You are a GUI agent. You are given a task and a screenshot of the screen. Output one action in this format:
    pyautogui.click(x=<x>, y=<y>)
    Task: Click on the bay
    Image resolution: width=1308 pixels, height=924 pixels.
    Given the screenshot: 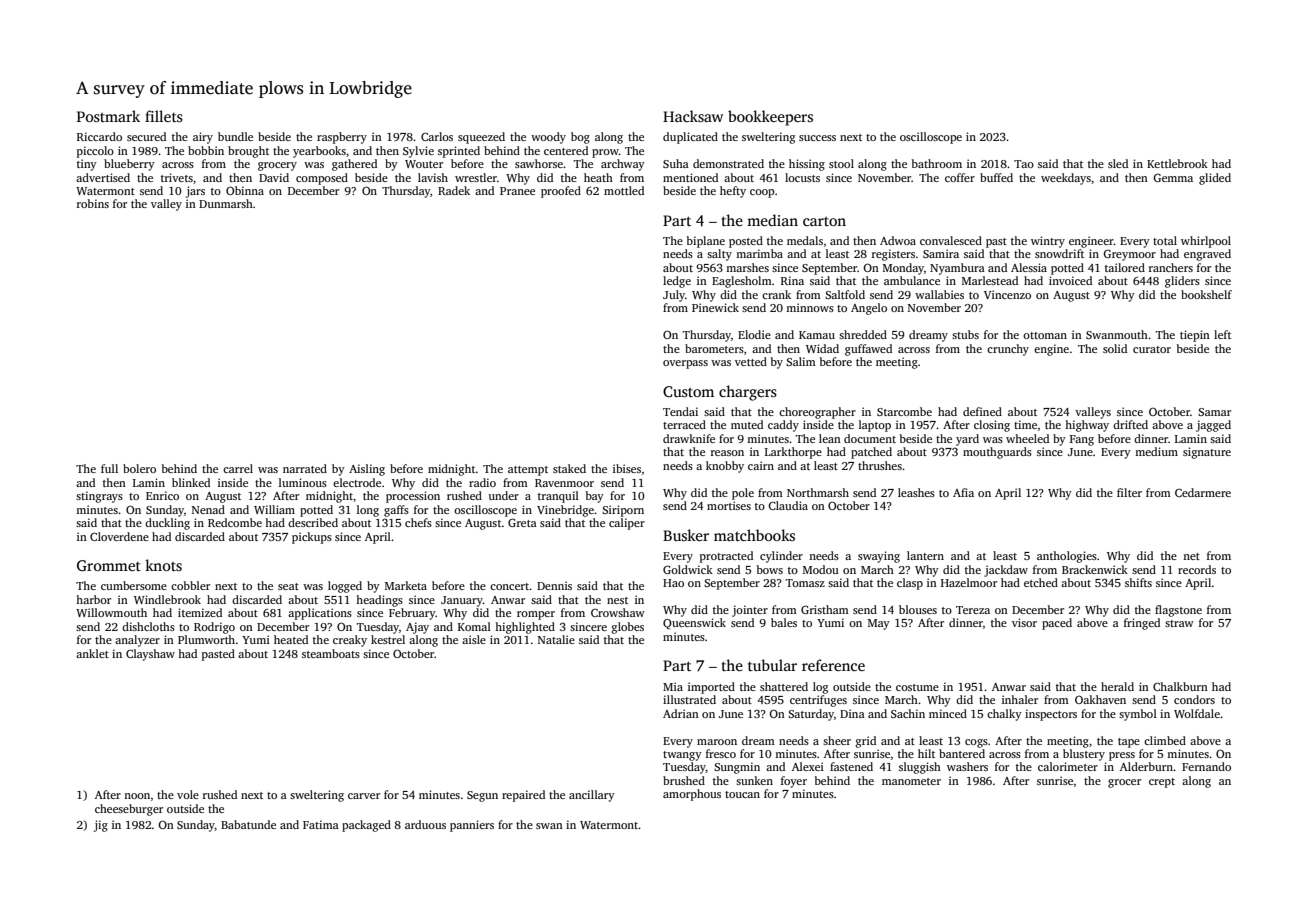 What is the action you would take?
    pyautogui.click(x=595, y=497)
